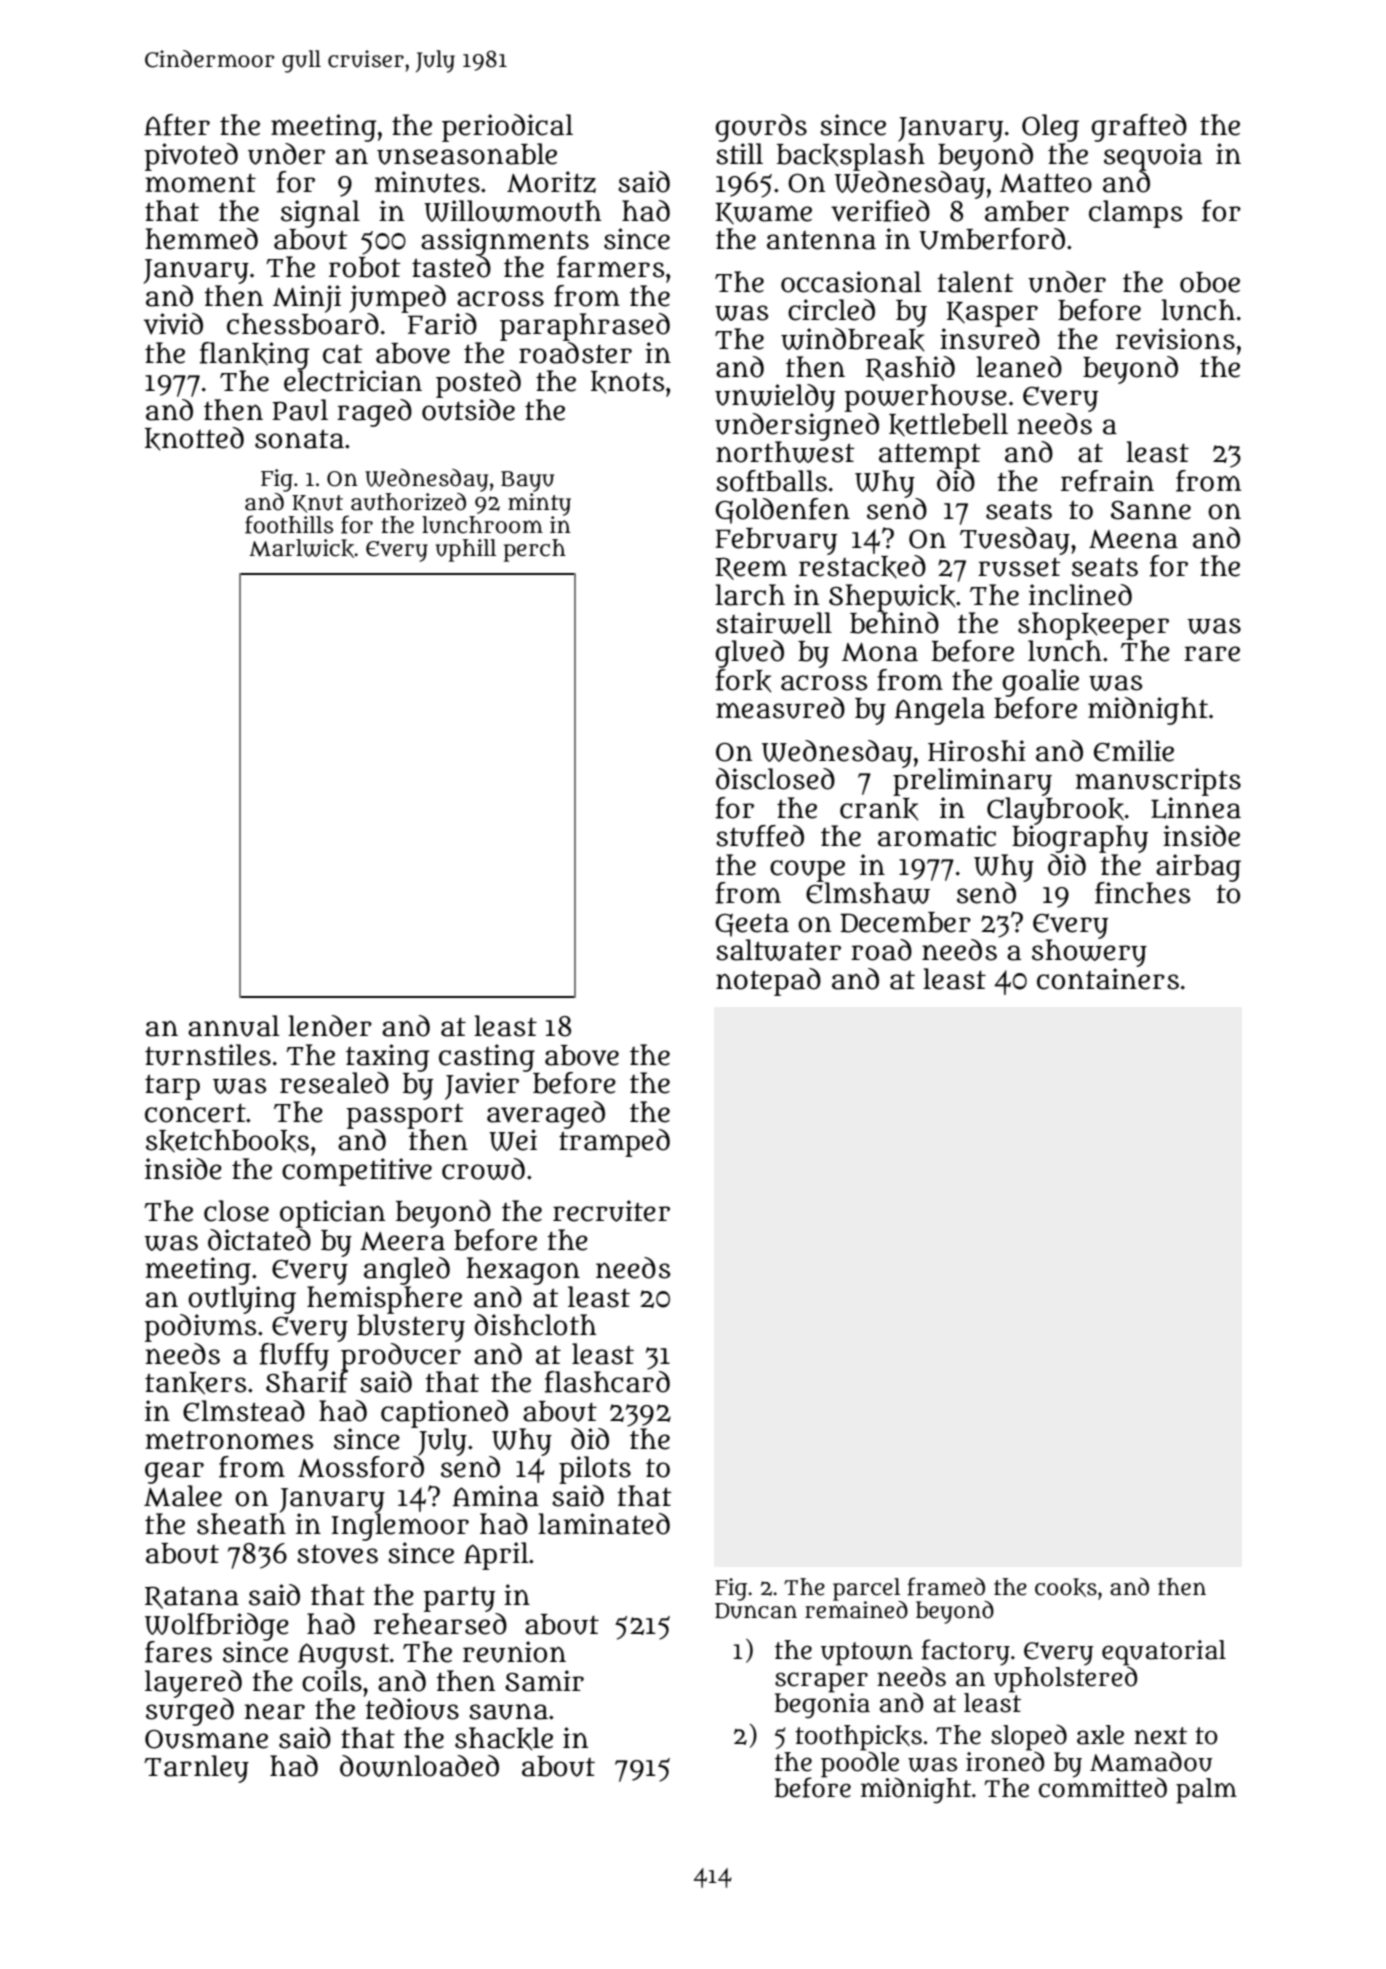  What do you see at coordinates (196, 1769) in the screenshot?
I see `Tarnley` at bounding box center [196, 1769].
